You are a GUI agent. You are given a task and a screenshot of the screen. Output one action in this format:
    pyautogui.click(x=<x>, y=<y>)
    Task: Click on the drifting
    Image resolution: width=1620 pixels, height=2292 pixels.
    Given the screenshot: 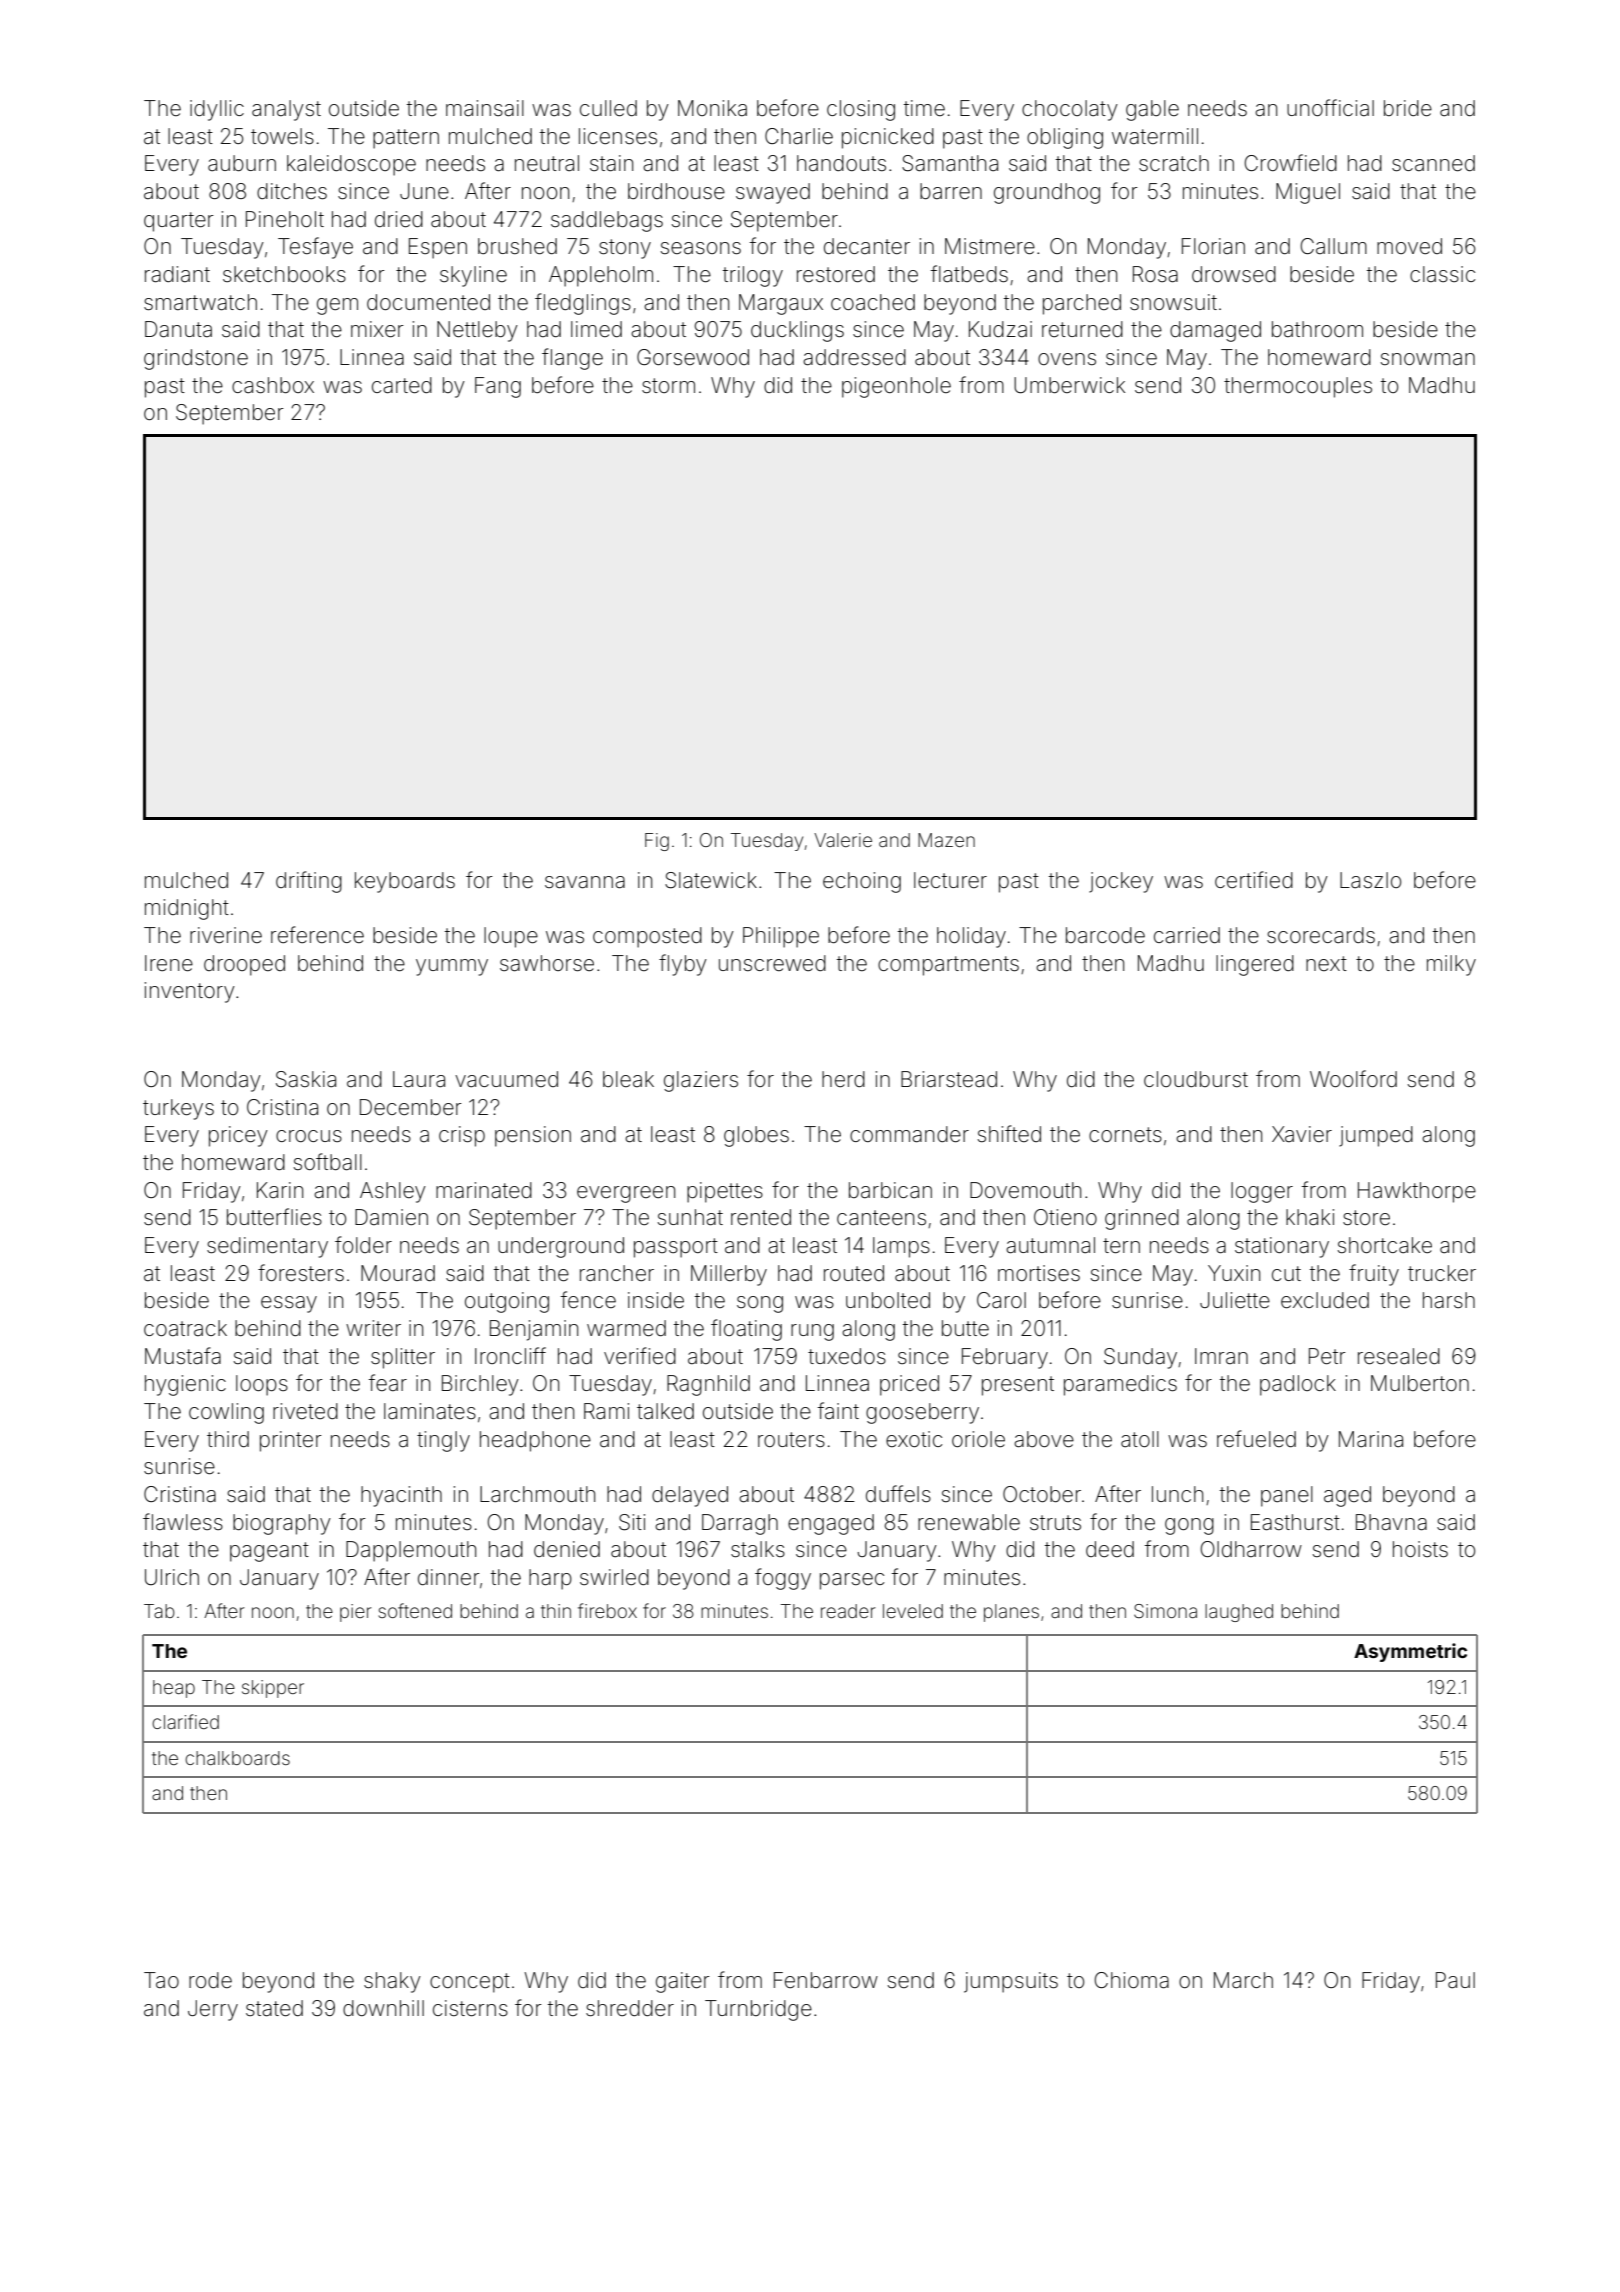 What is the action you would take?
    pyautogui.click(x=309, y=882)
